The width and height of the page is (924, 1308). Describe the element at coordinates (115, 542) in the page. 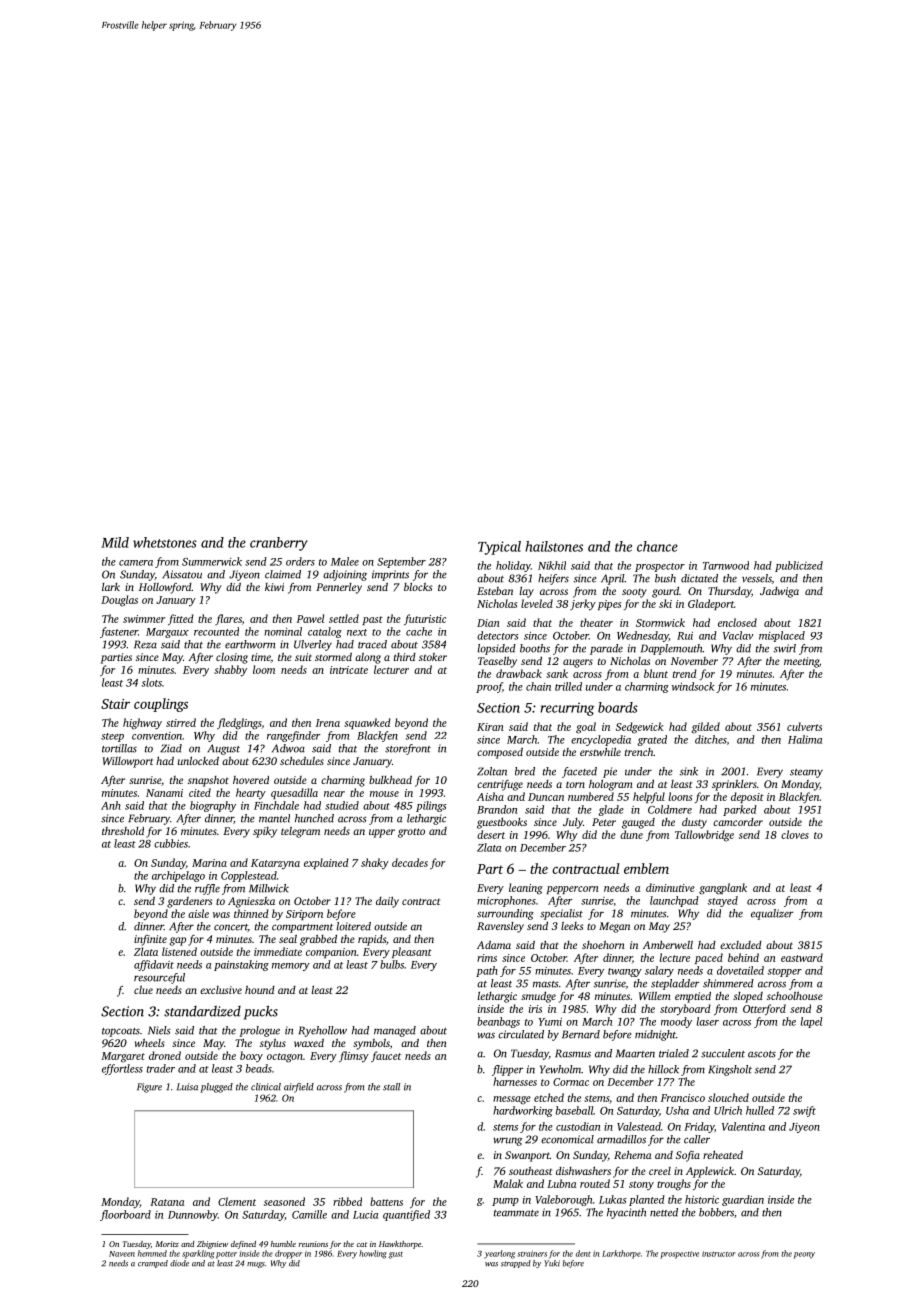

I see `Mild` at that location.
